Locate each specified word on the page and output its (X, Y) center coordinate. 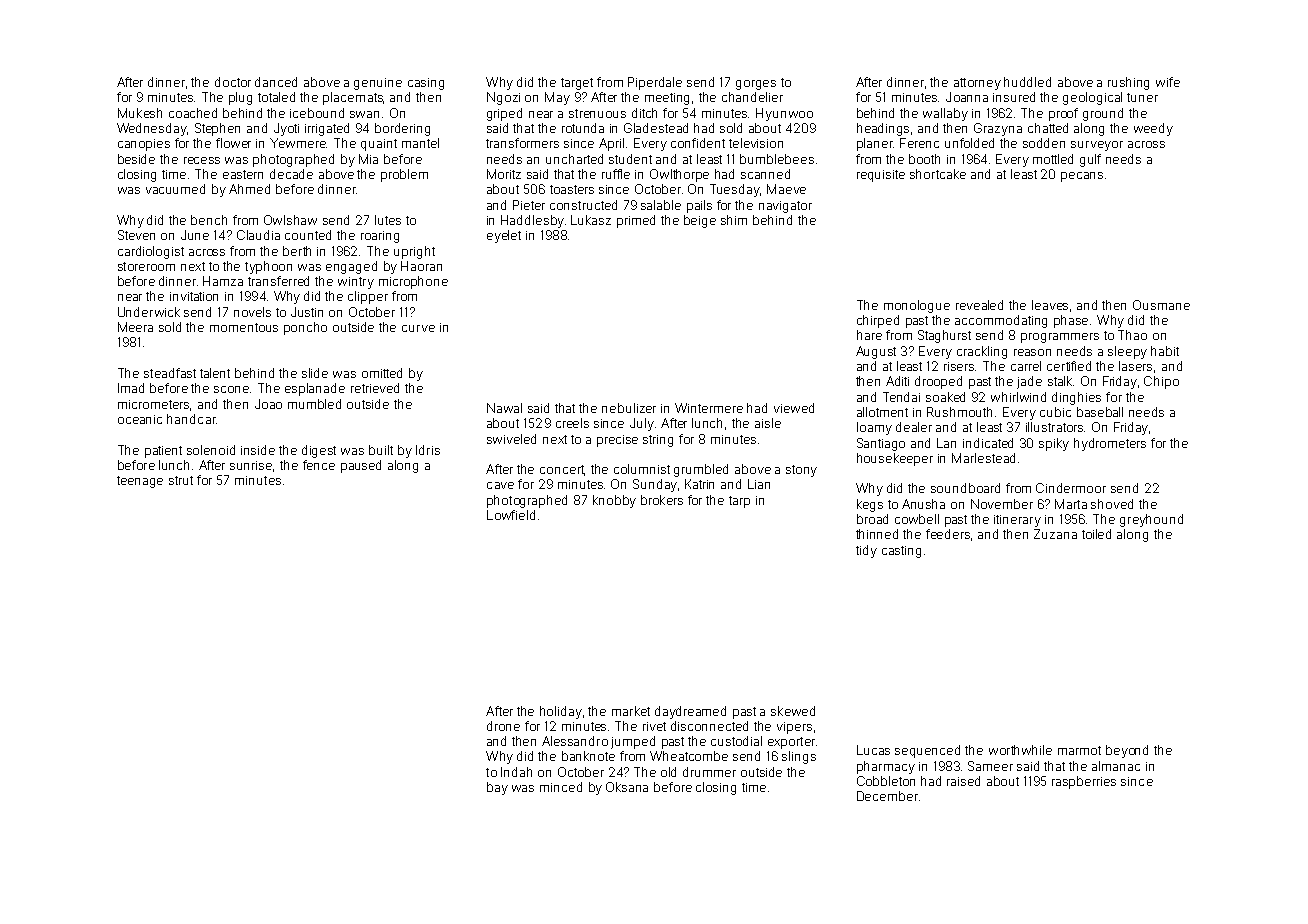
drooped (938, 382)
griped (504, 114)
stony (801, 471)
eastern (243, 174)
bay (497, 788)
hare (869, 335)
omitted (382, 373)
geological (1092, 98)
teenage (140, 482)
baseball (1100, 412)
